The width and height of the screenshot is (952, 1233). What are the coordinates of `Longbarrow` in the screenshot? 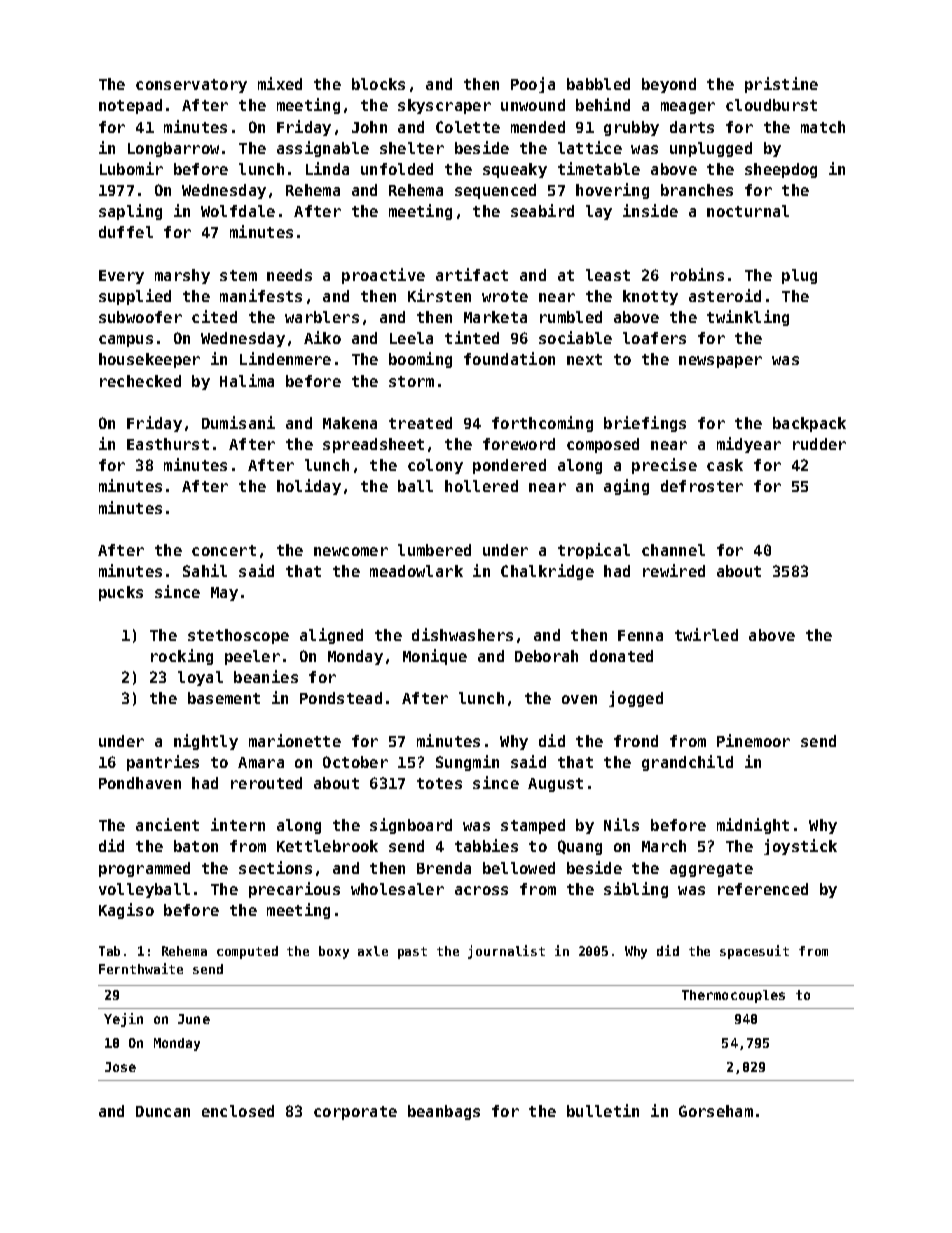 It's located at (173, 149).
